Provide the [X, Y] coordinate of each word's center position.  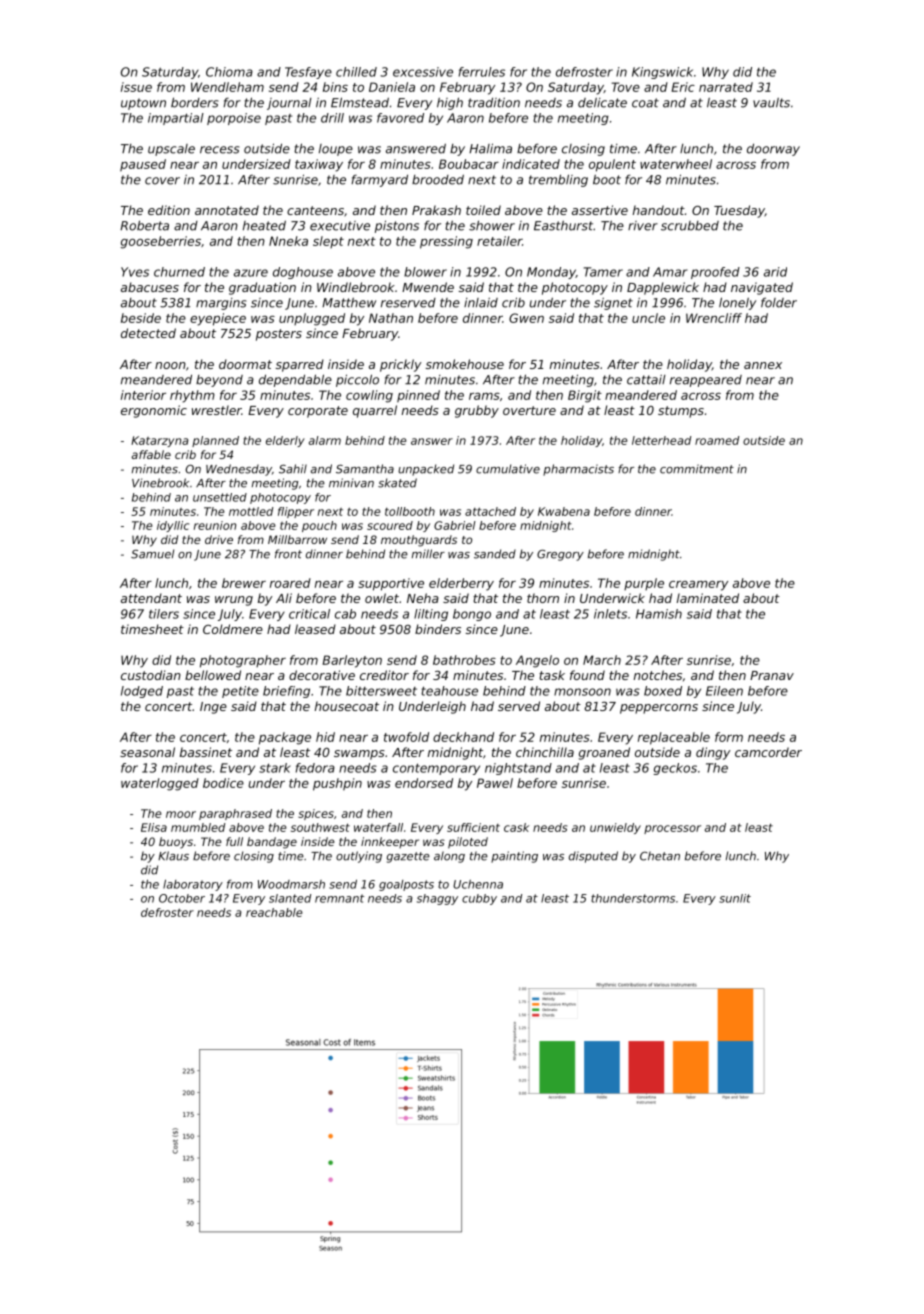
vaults [771, 103]
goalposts [406, 885]
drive [219, 539]
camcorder [768, 752]
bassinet [206, 752]
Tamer [603, 272]
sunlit [735, 898]
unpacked [426, 470]
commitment [697, 469]
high [450, 103]
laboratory [193, 885]
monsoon [582, 692]
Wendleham [227, 87]
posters [279, 335]
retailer [499, 241]
